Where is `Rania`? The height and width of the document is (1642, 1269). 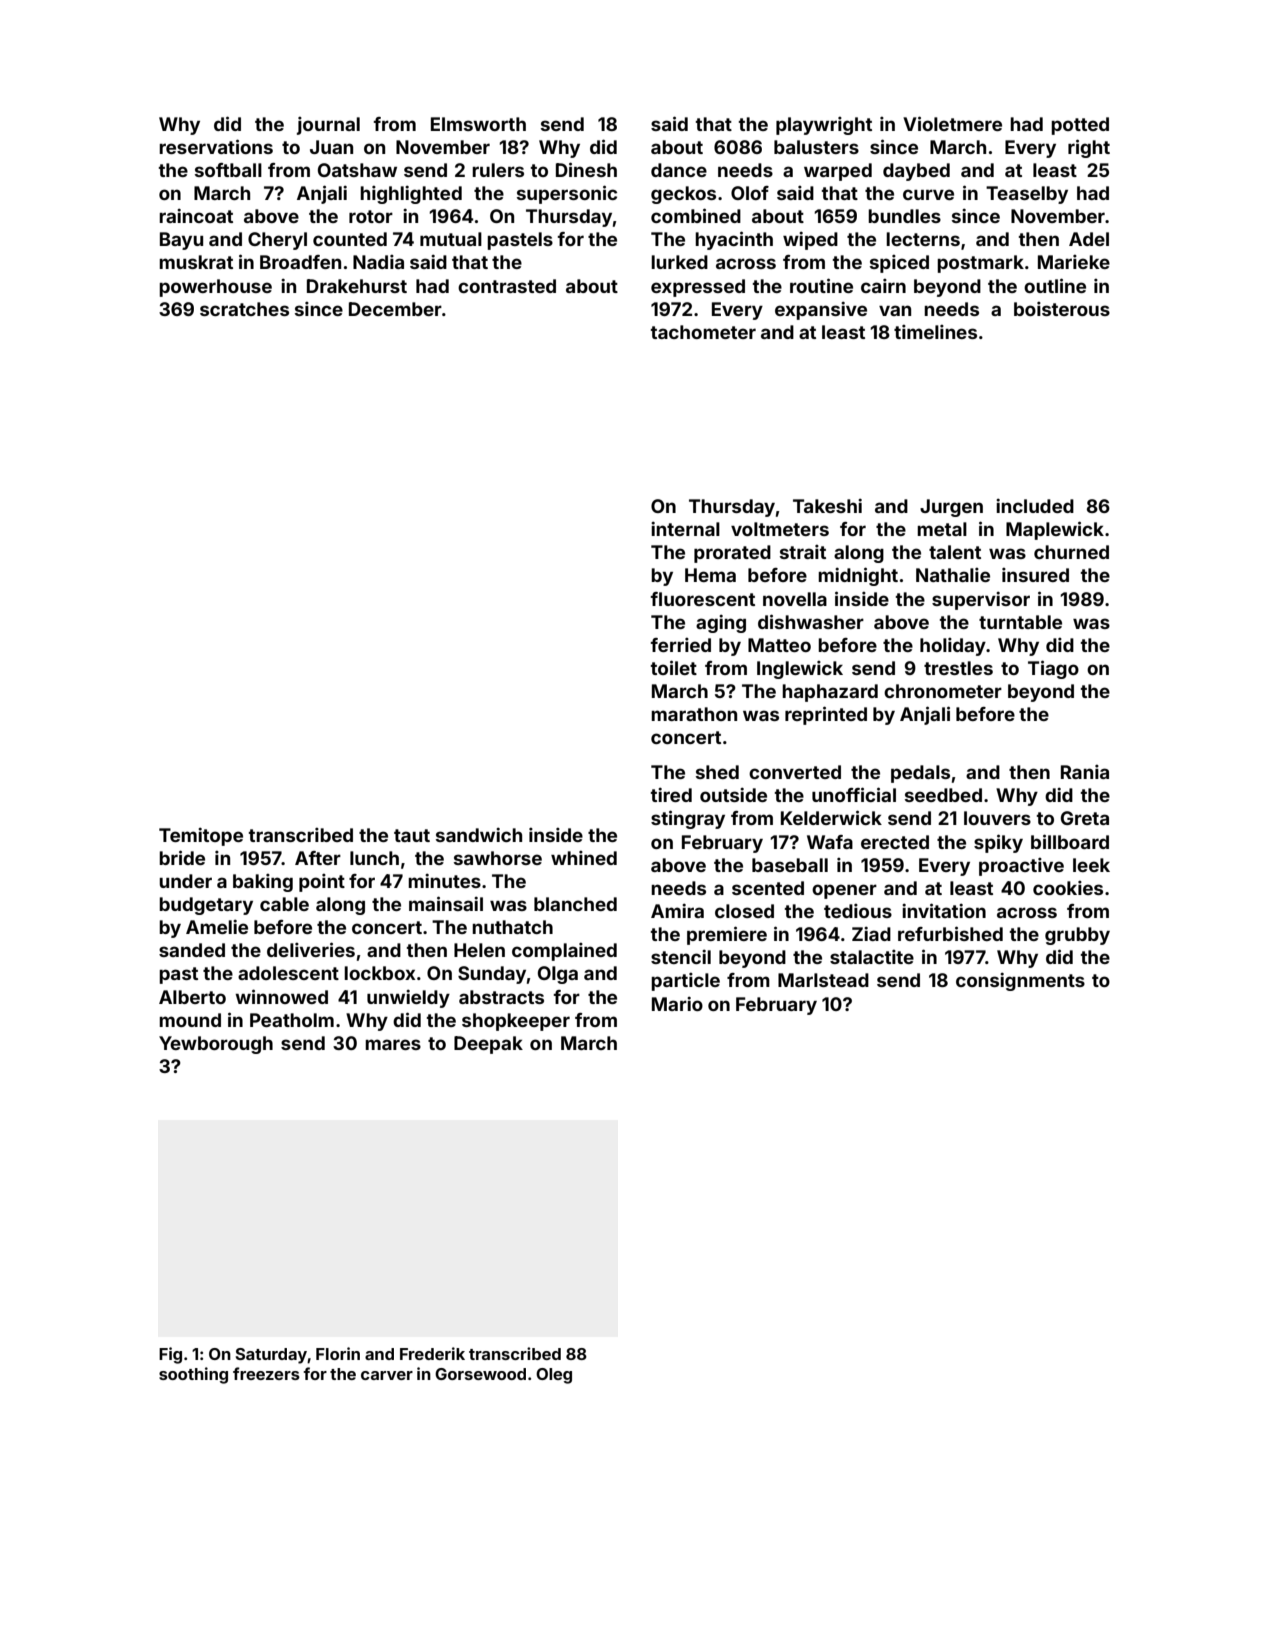
Rania is located at coordinates (1085, 772).
